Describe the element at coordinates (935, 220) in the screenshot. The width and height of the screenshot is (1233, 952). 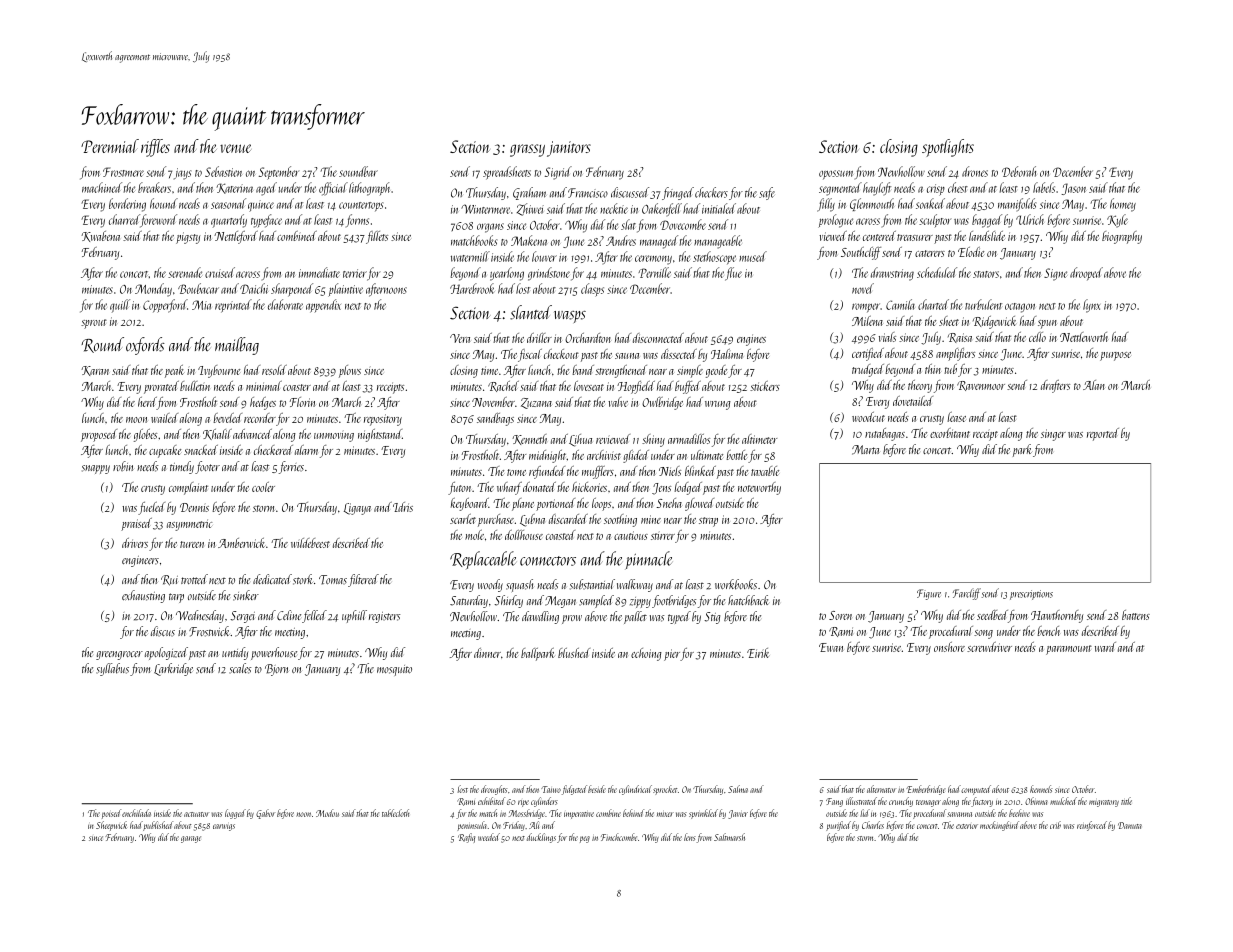
I see `sculptor` at that location.
